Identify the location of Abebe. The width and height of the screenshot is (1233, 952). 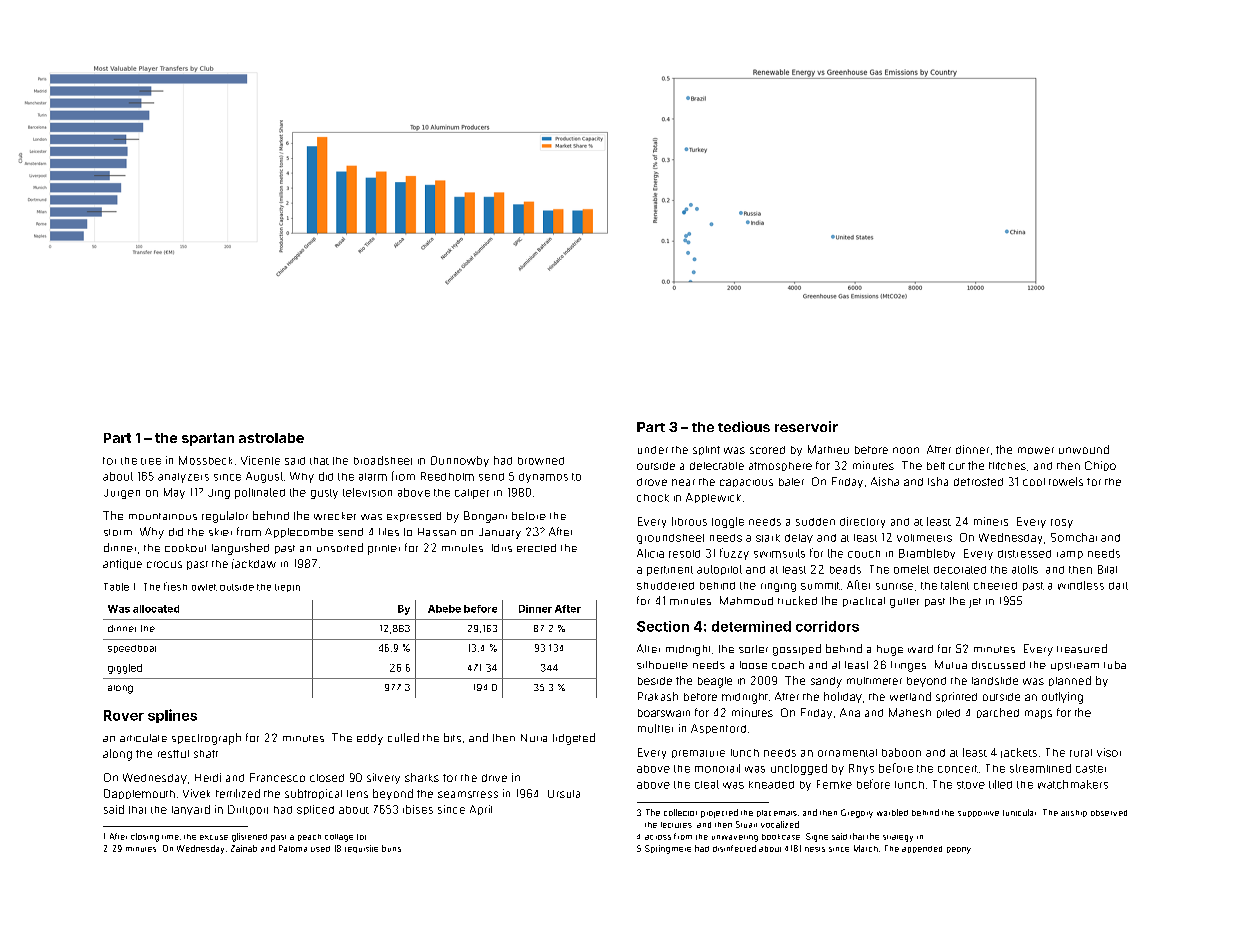
(444, 609).
